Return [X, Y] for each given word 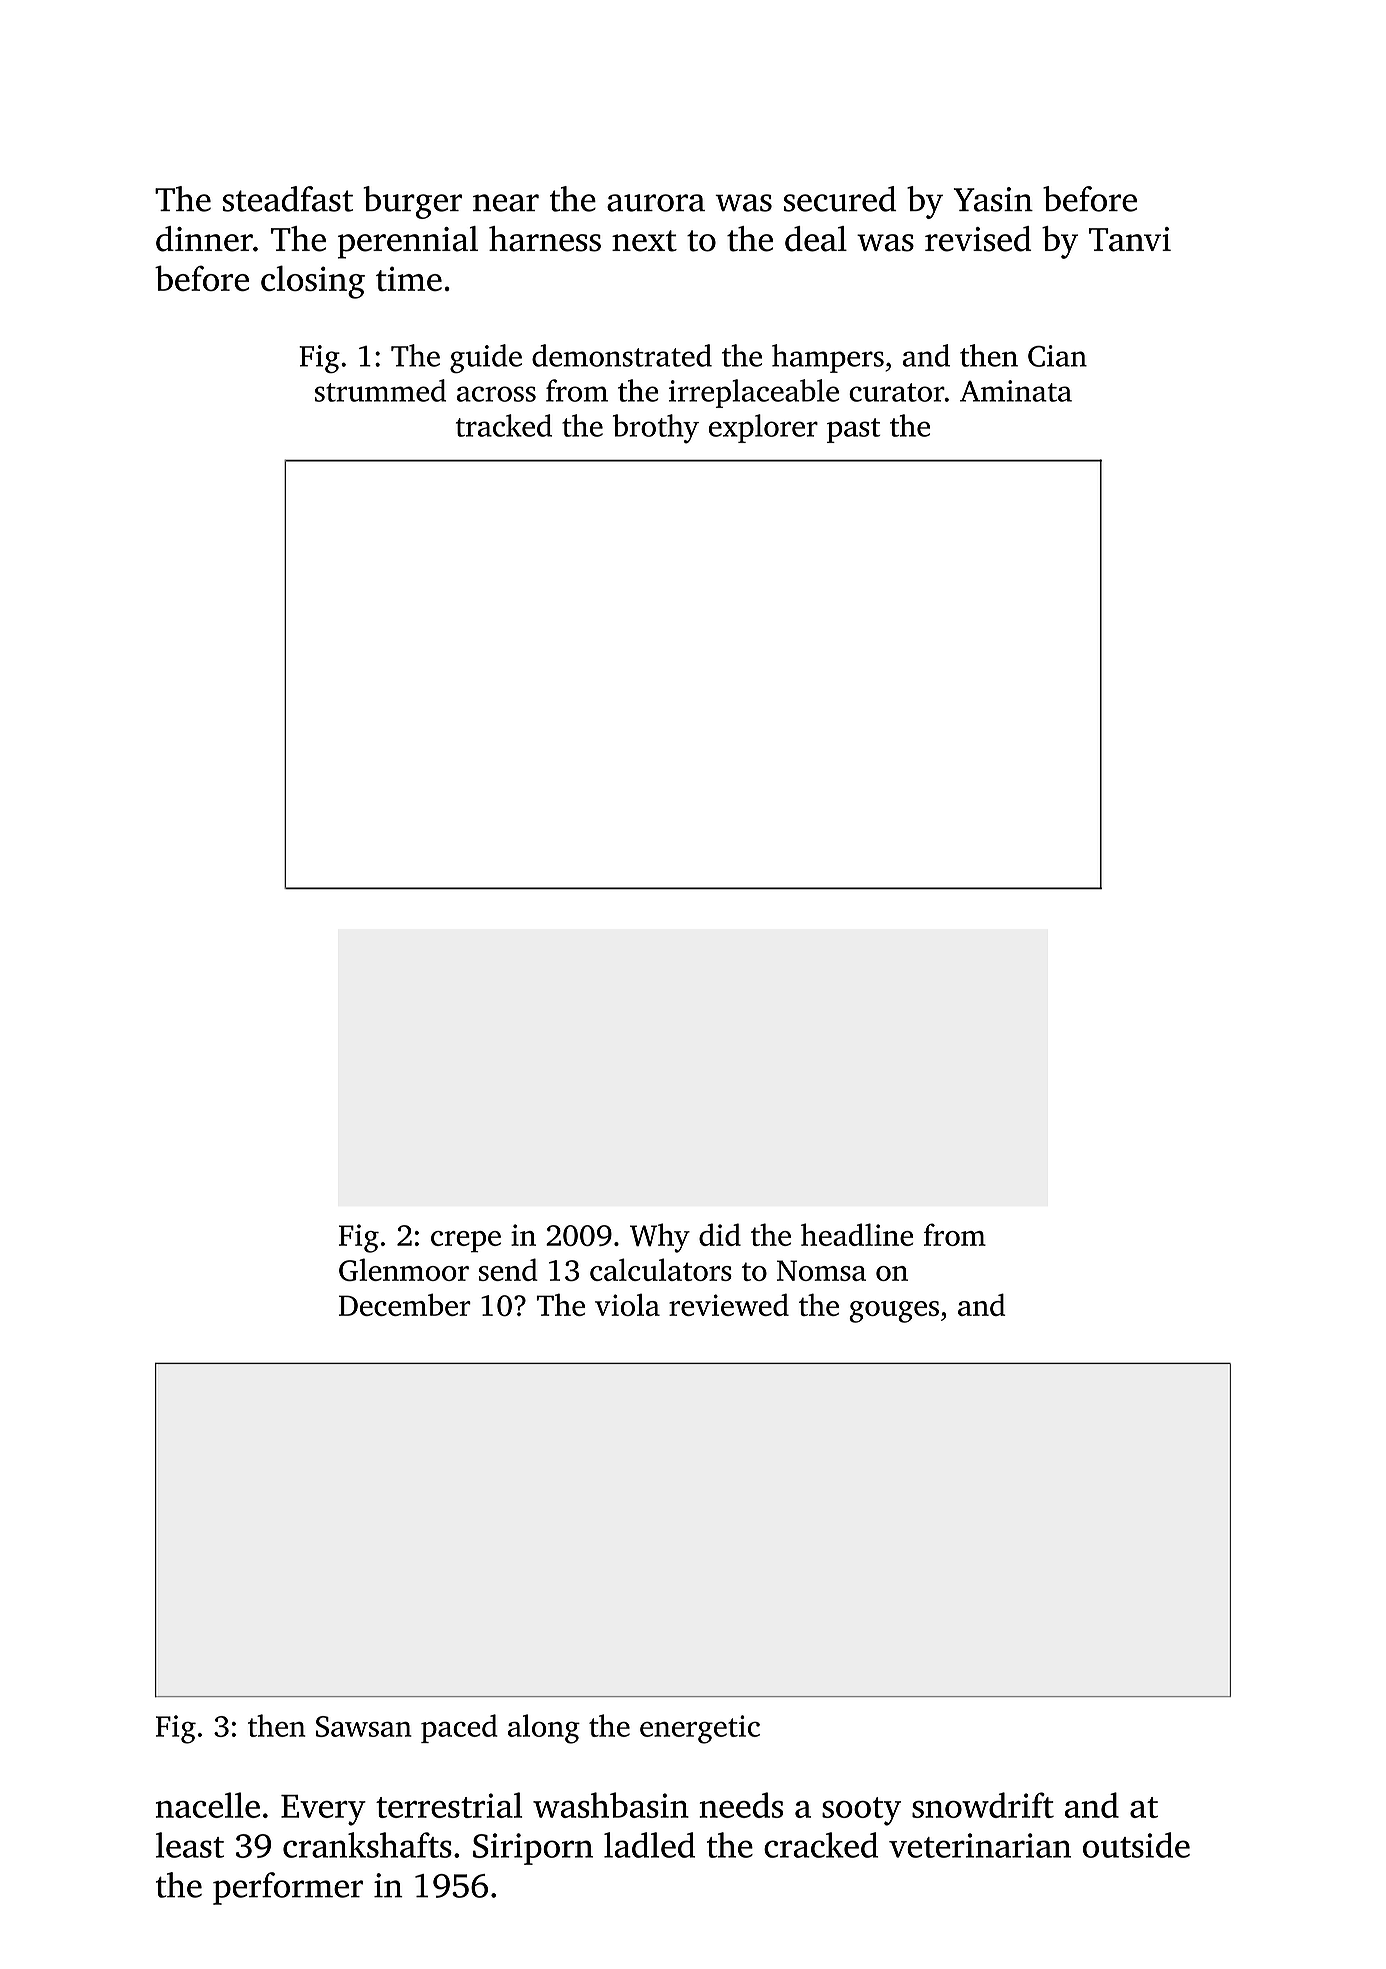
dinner [204, 239]
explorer [763, 428]
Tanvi [1130, 239]
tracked [504, 425]
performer [288, 1888]
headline [857, 1234]
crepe [466, 1242]
